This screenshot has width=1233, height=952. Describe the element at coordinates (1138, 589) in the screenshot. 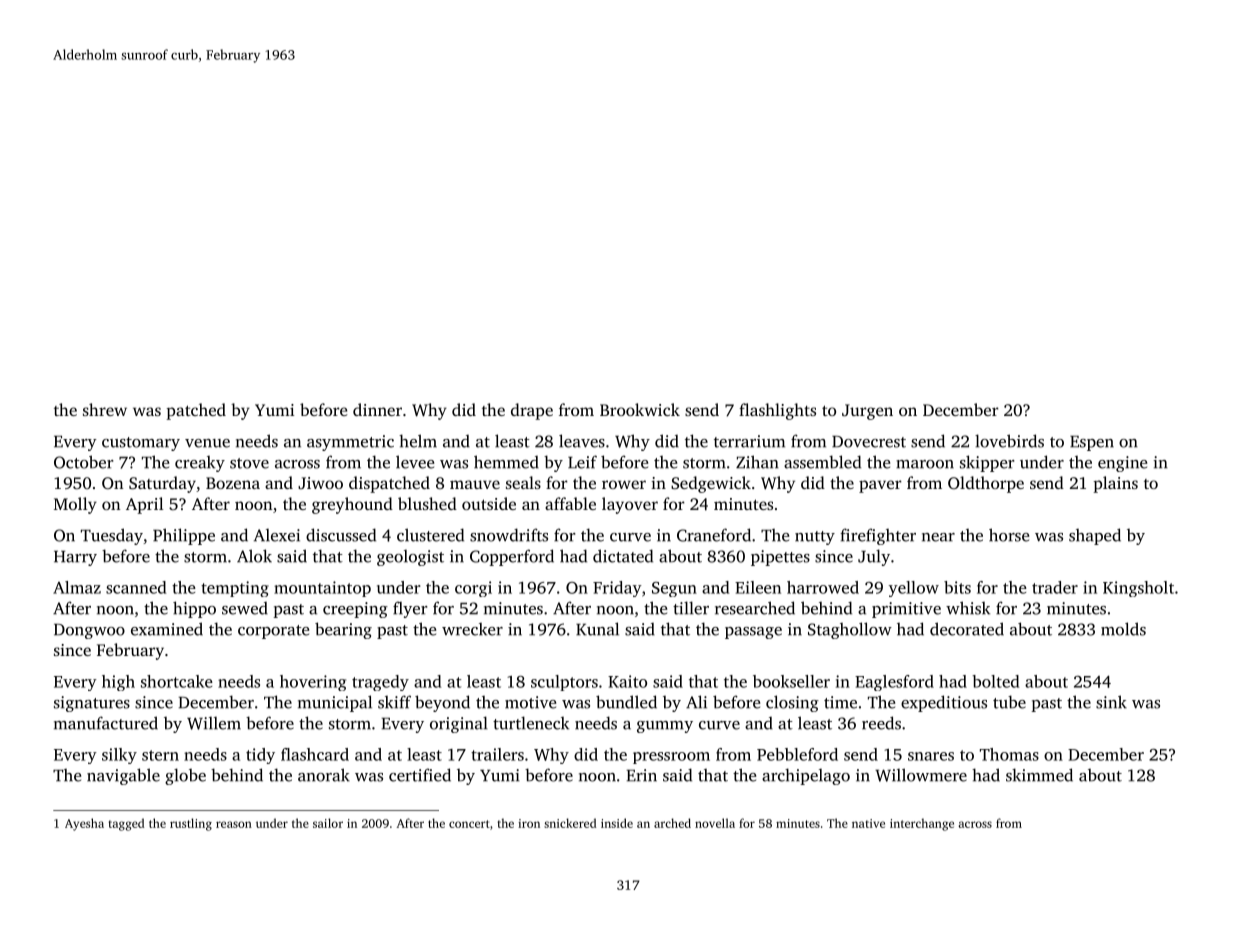

I see `Kingsholt` at that location.
